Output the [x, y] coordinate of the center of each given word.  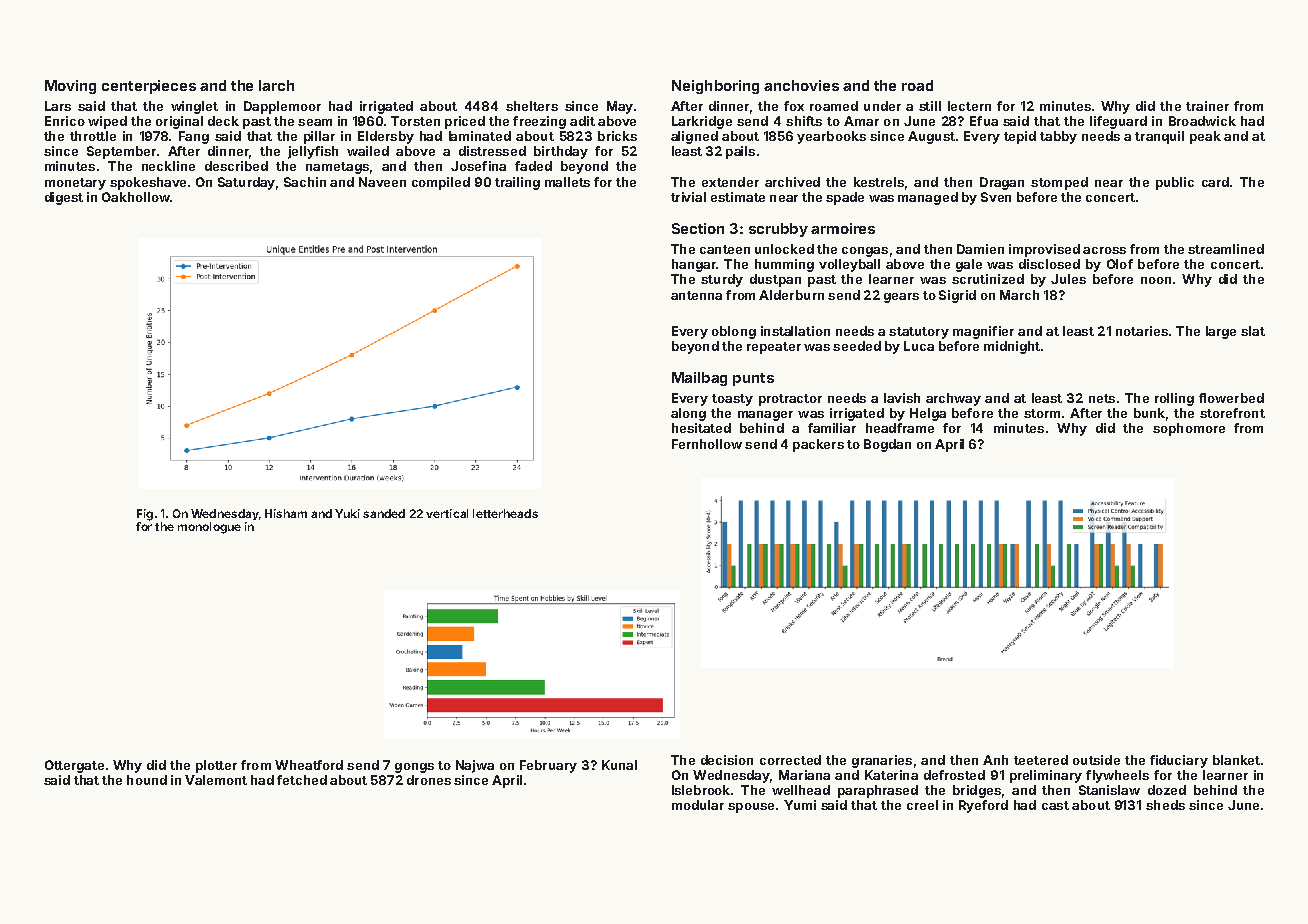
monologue [209, 528]
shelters [532, 106]
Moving [70, 87]
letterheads [505, 513]
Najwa [475, 766]
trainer [1207, 106]
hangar [694, 265]
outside [1096, 760]
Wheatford [309, 765]
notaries [1142, 331]
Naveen [382, 182]
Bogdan [887, 445]
